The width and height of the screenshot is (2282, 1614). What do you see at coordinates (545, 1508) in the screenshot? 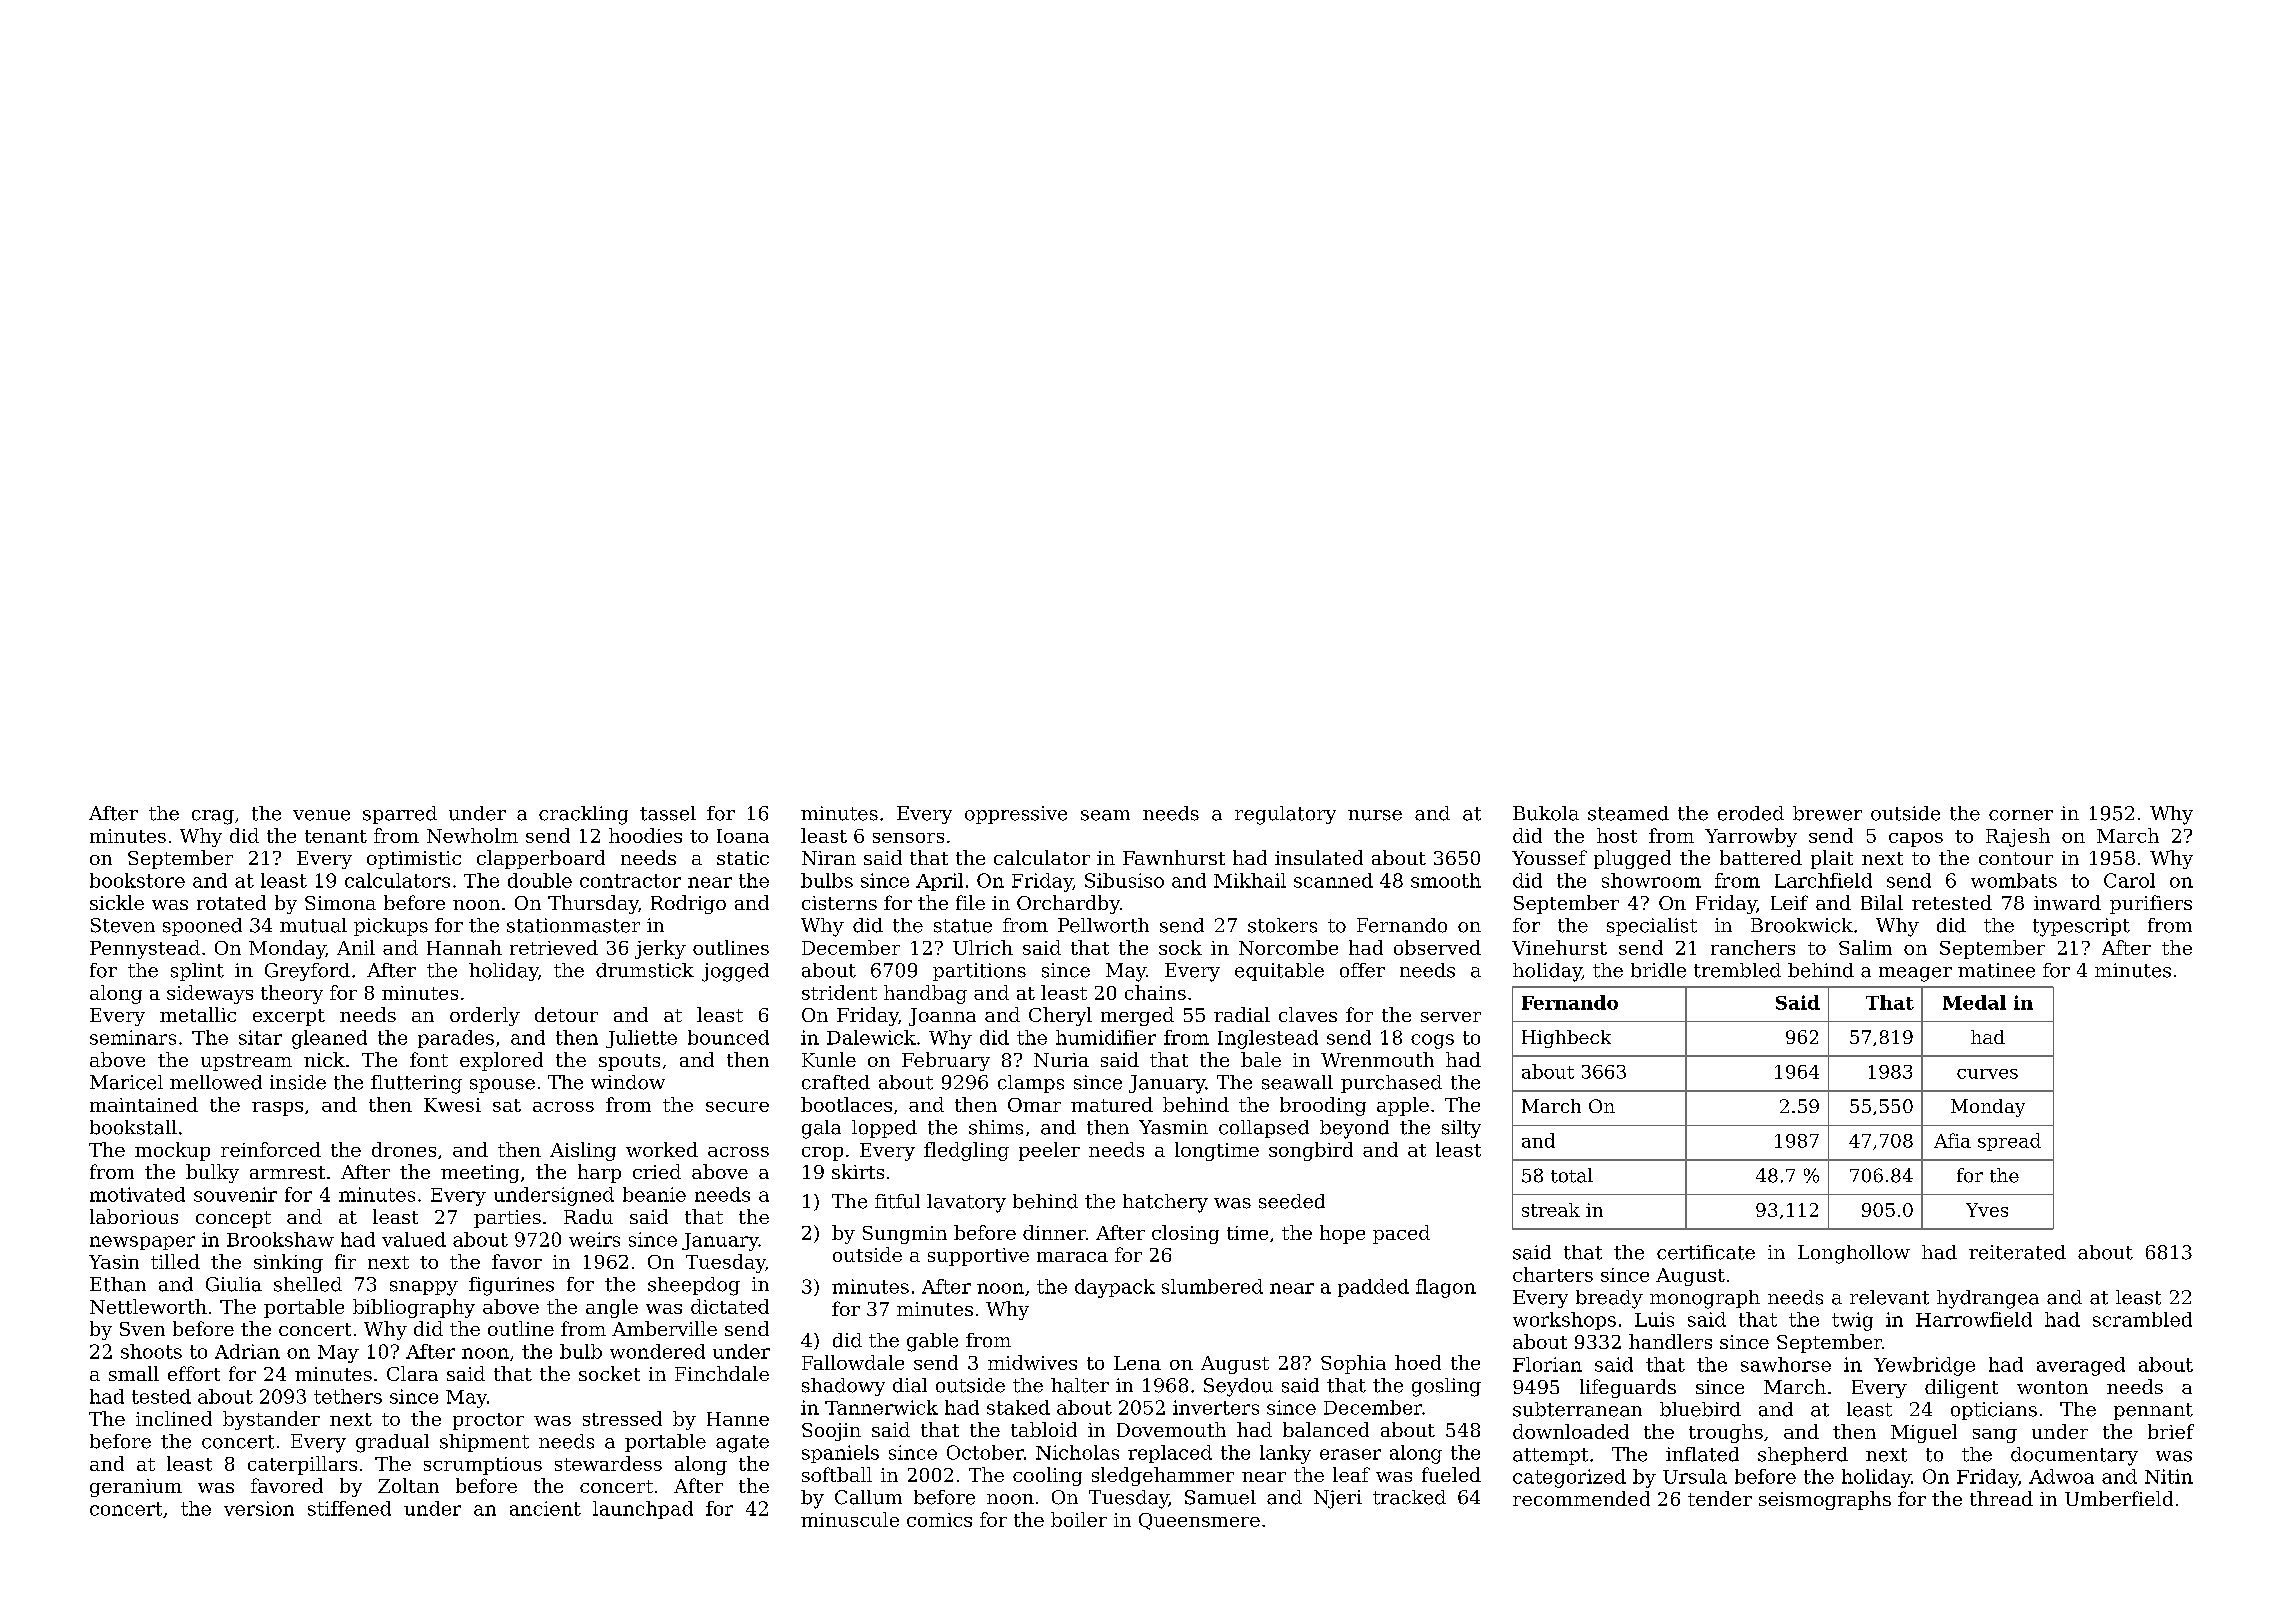
I see `ancient` at bounding box center [545, 1508].
